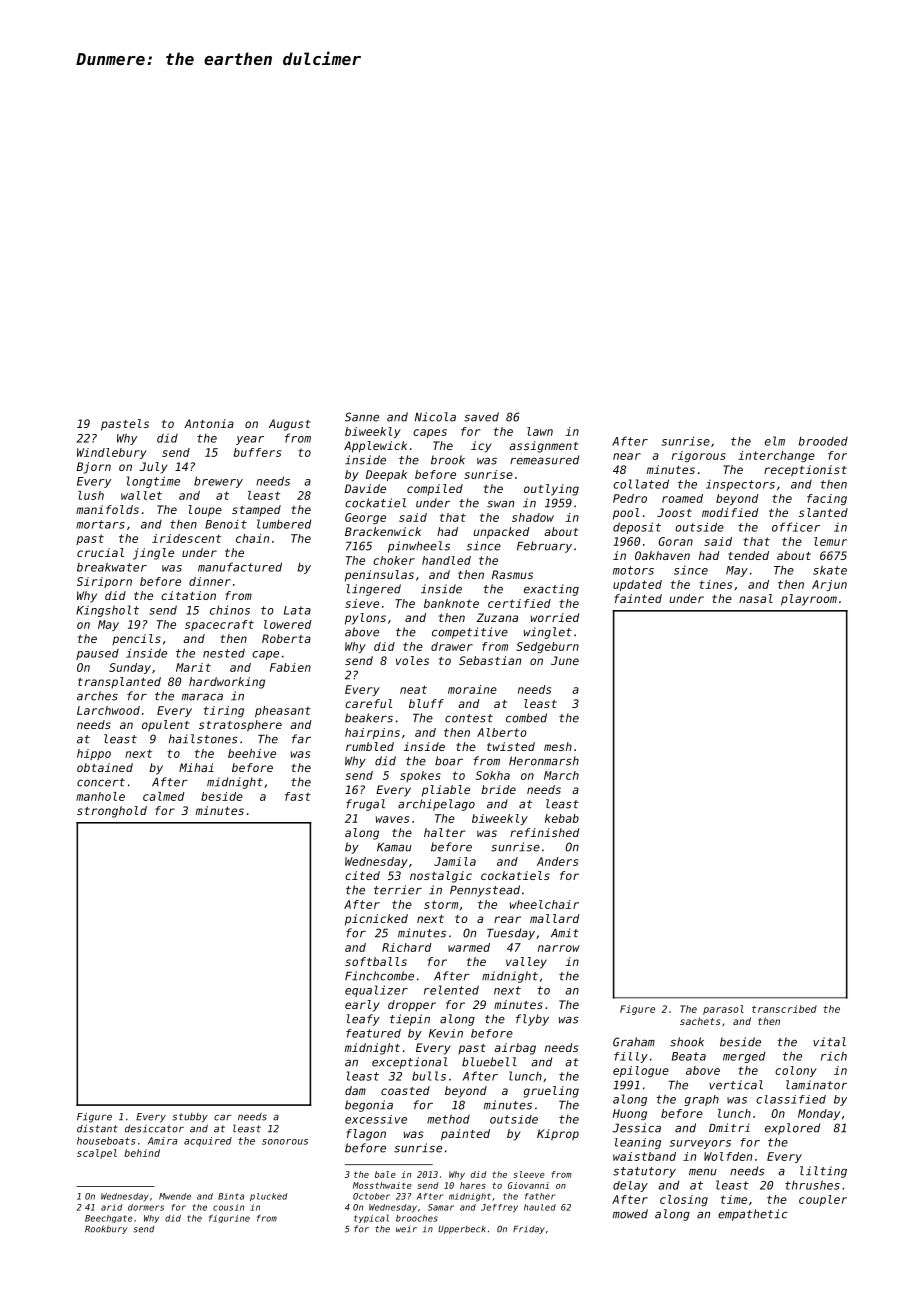 This screenshot has height=1308, width=924. Describe the element at coordinates (112, 453) in the screenshot. I see `Windlebury` at that location.
